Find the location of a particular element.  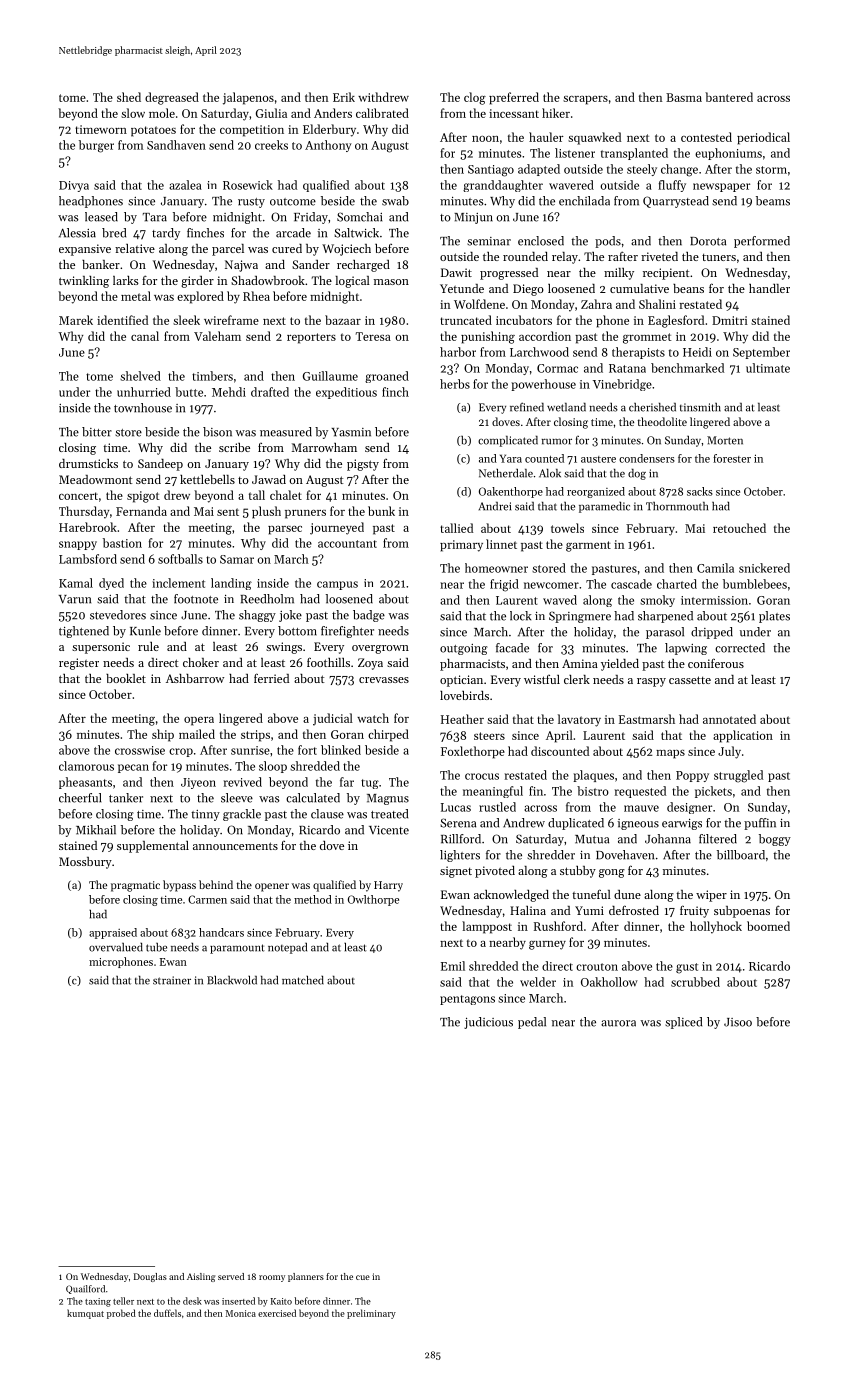

punishing is located at coordinates (488, 337).
